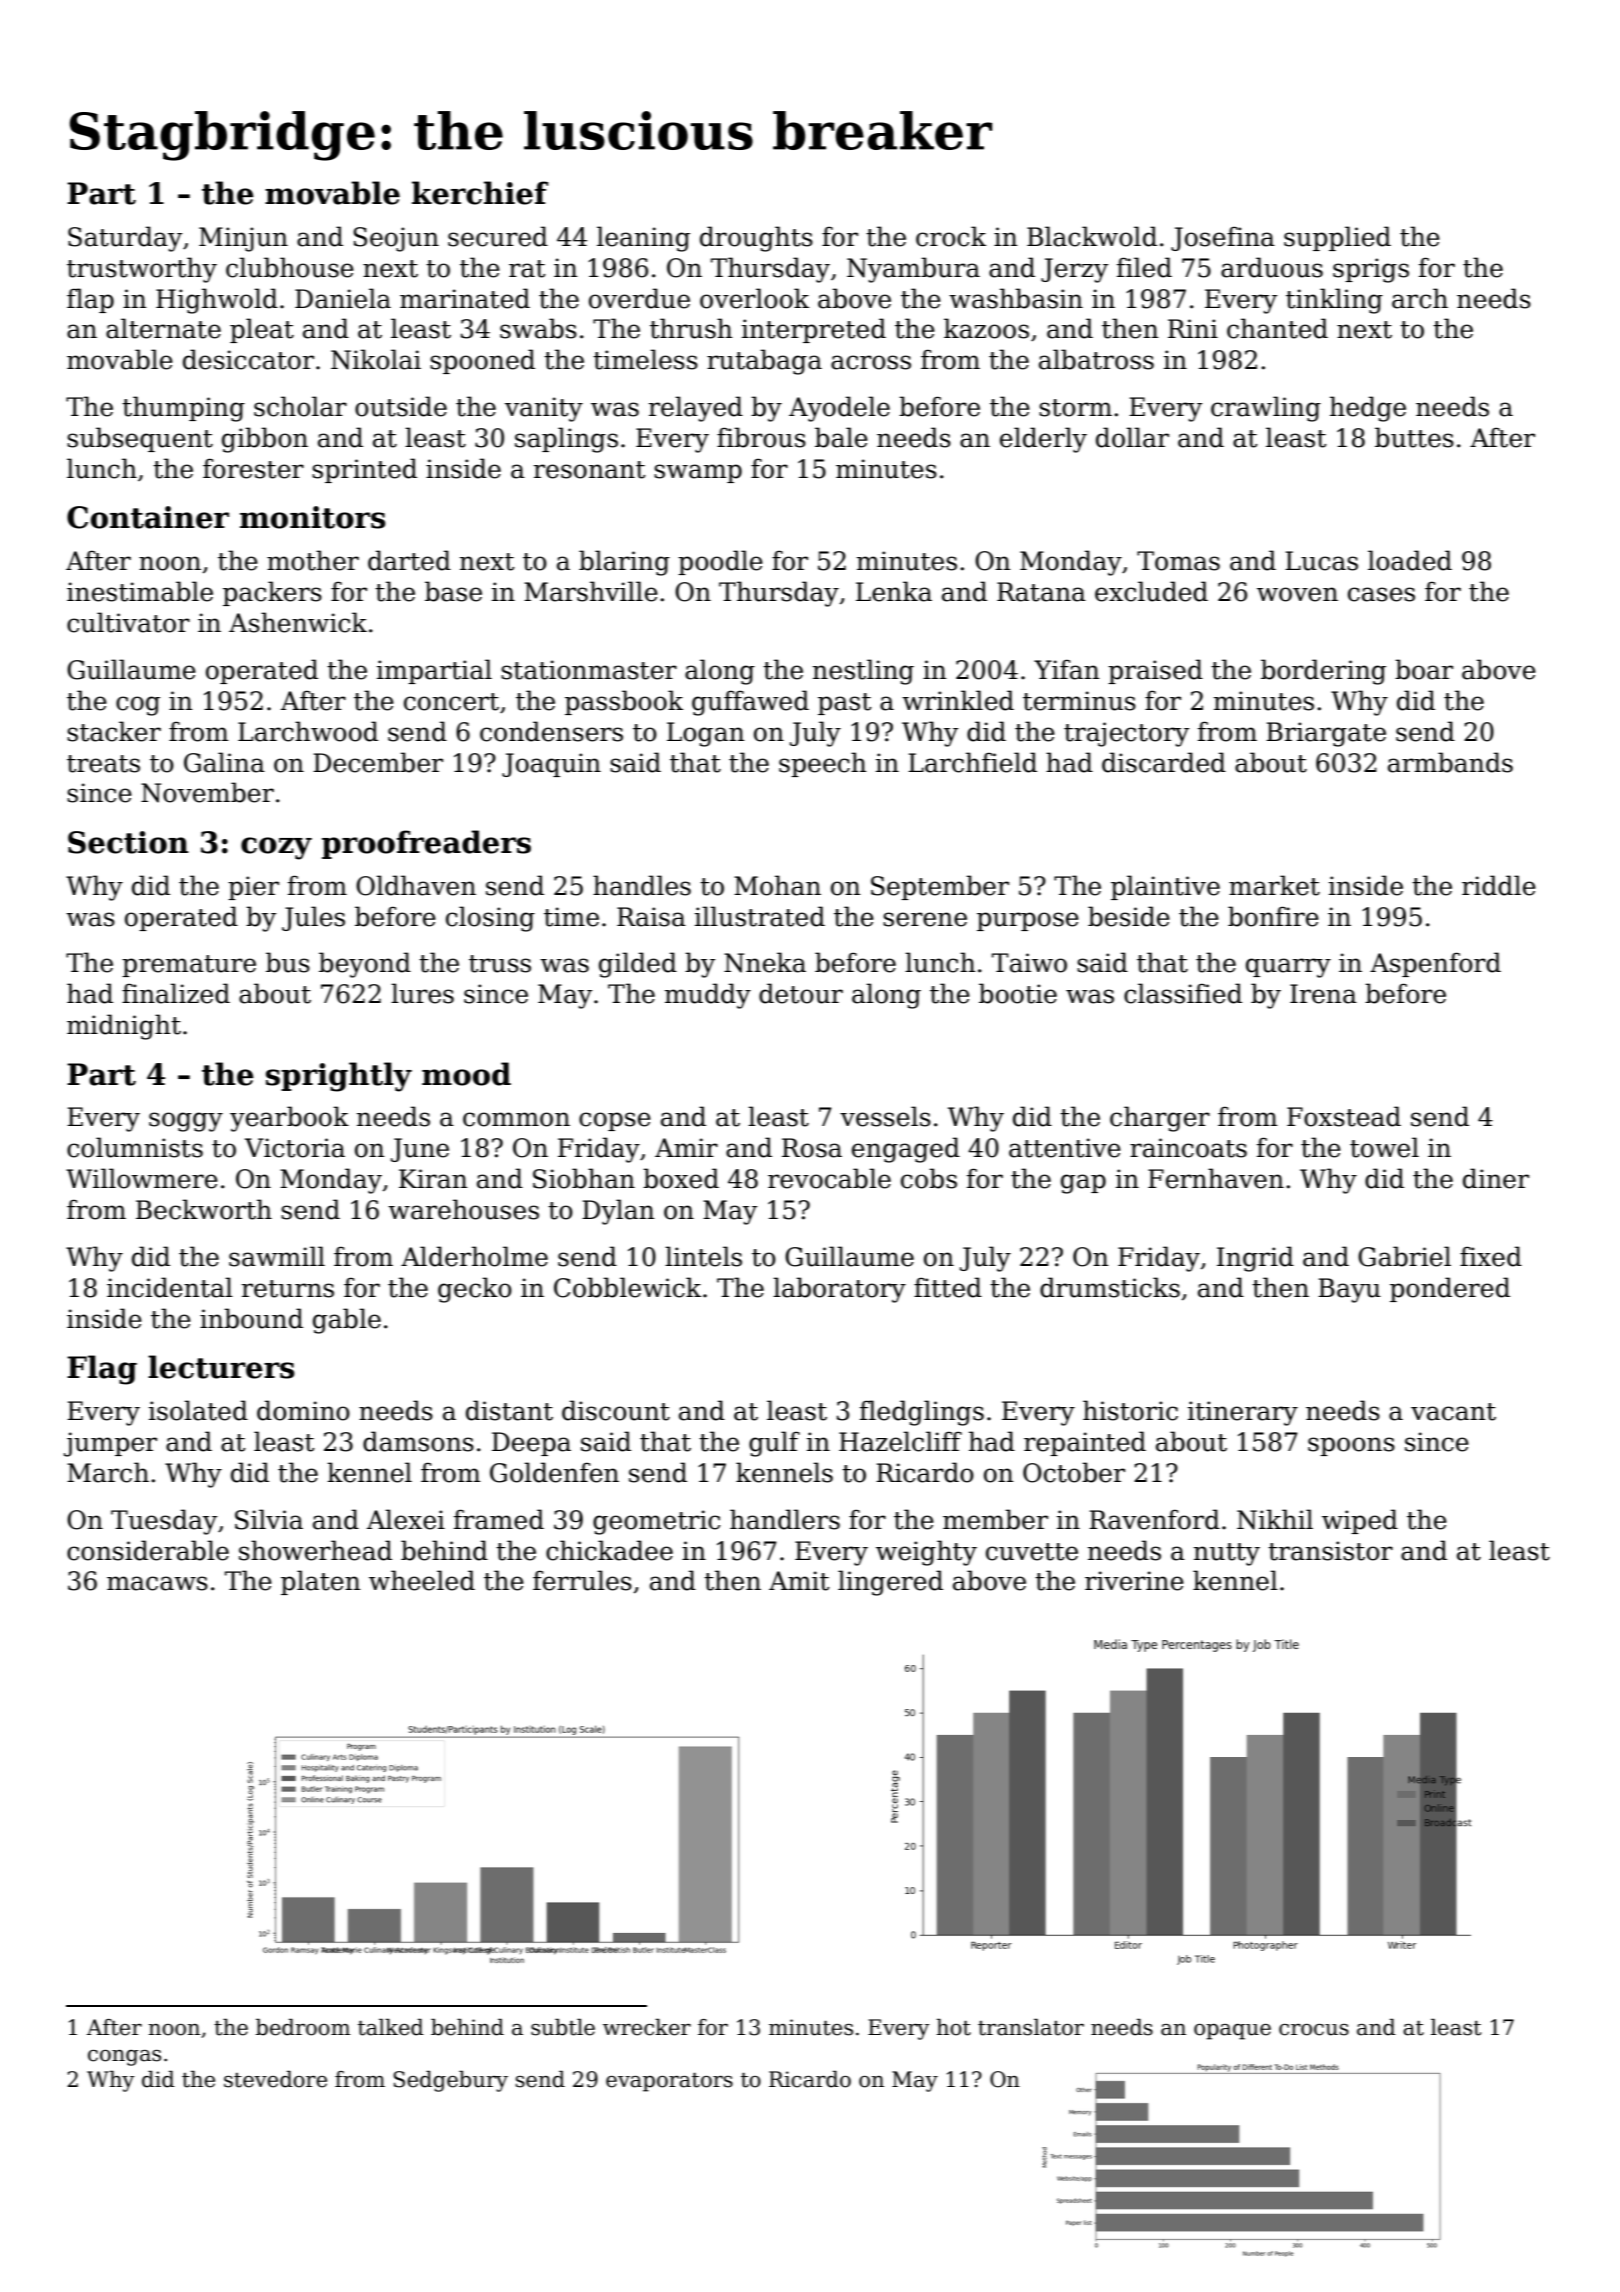 The image size is (1620, 2292). Describe the element at coordinates (142, 270) in the page. I see `trustworthy` at that location.
